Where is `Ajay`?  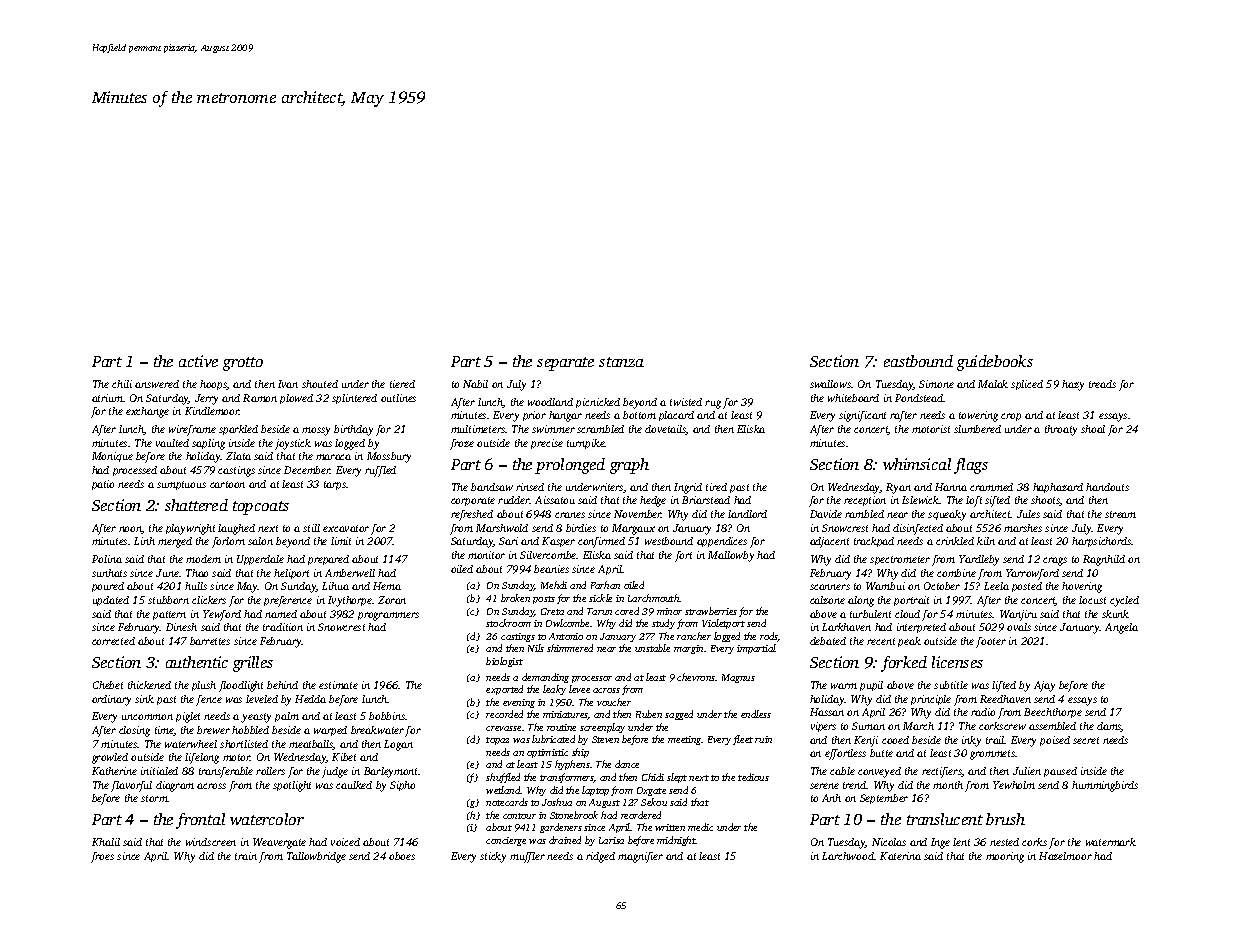 Ajay is located at coordinates (1044, 686).
